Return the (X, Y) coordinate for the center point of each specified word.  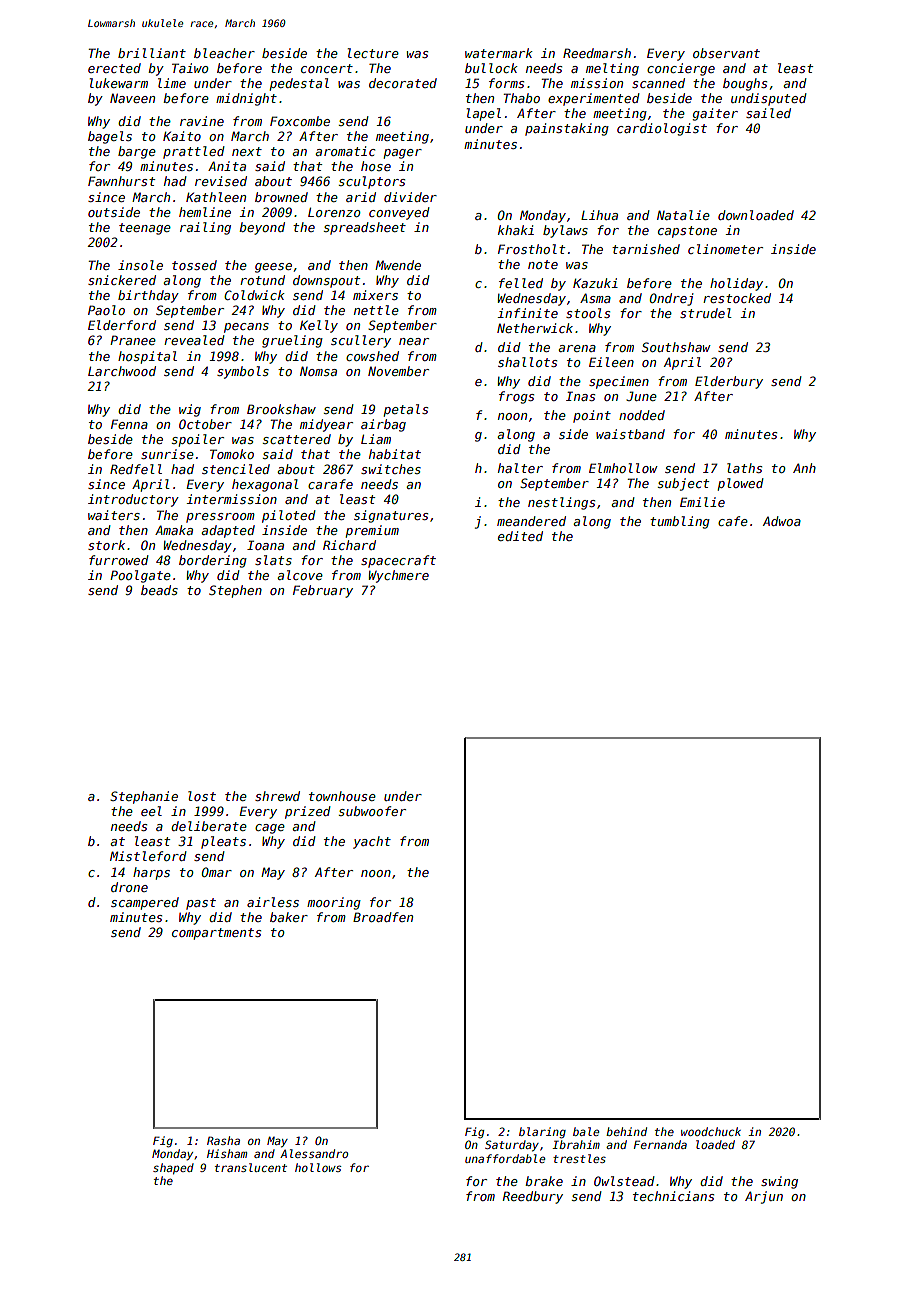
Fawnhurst (121, 181)
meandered (531, 521)
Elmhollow (623, 468)
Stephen (235, 591)
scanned (658, 83)
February (323, 591)
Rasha (223, 1140)
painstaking (567, 129)
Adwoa (782, 521)
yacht (372, 842)
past (201, 904)
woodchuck (711, 1131)
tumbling (680, 522)
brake (544, 1181)
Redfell (136, 469)
